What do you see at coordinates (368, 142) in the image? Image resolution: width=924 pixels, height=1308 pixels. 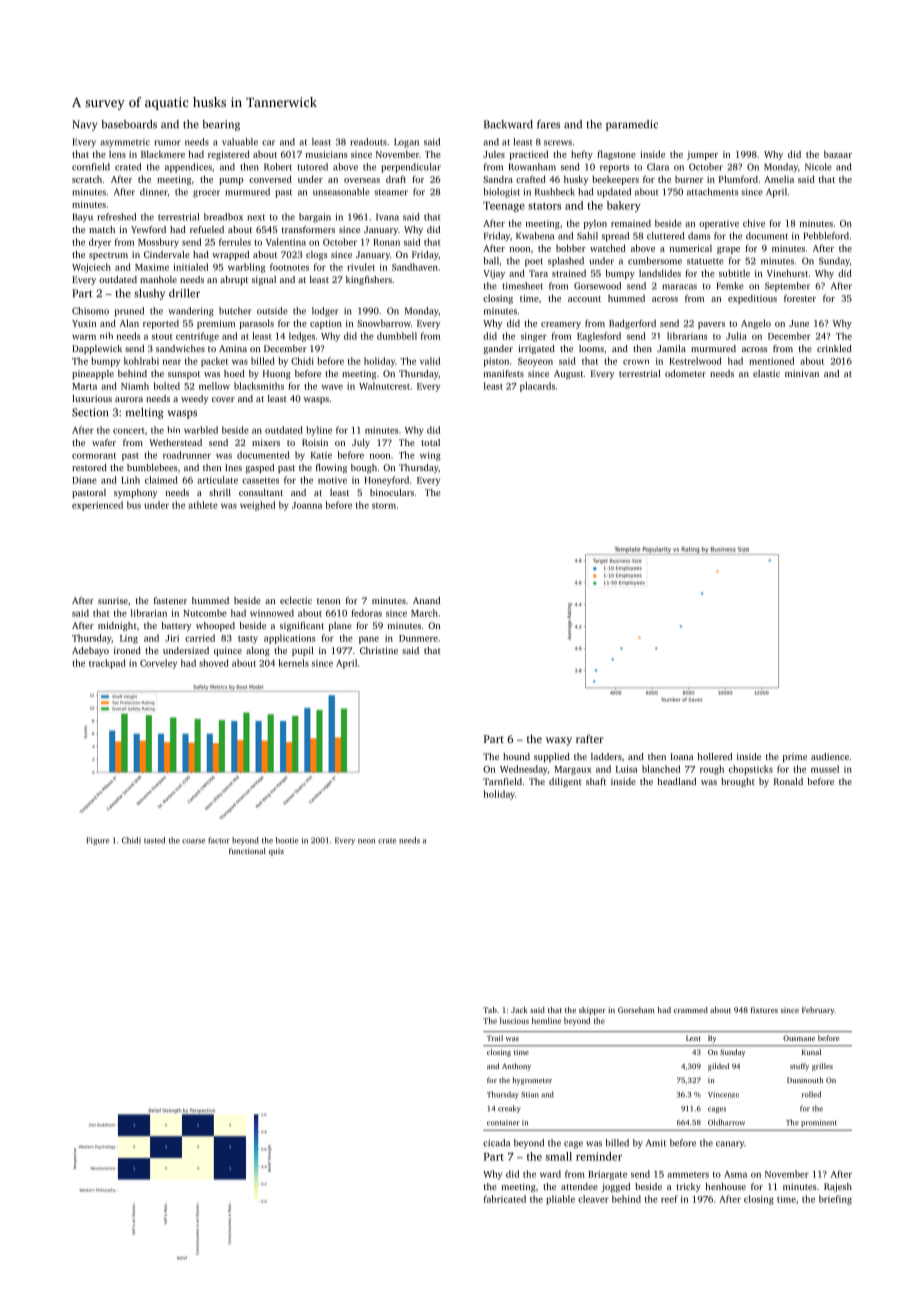 I see `readouts` at bounding box center [368, 142].
